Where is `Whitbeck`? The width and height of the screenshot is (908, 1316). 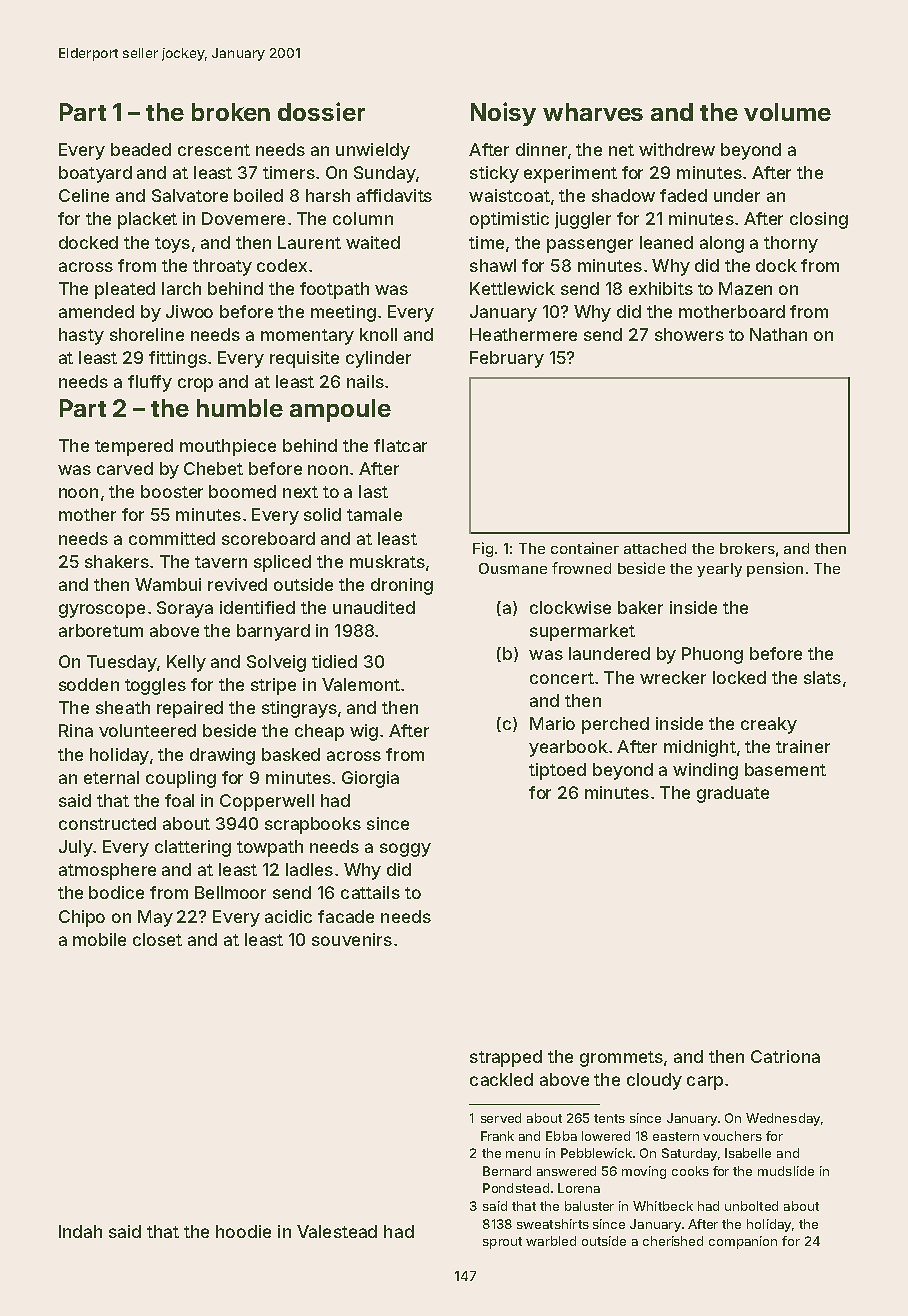
Whitbeck is located at coordinates (663, 1206).
